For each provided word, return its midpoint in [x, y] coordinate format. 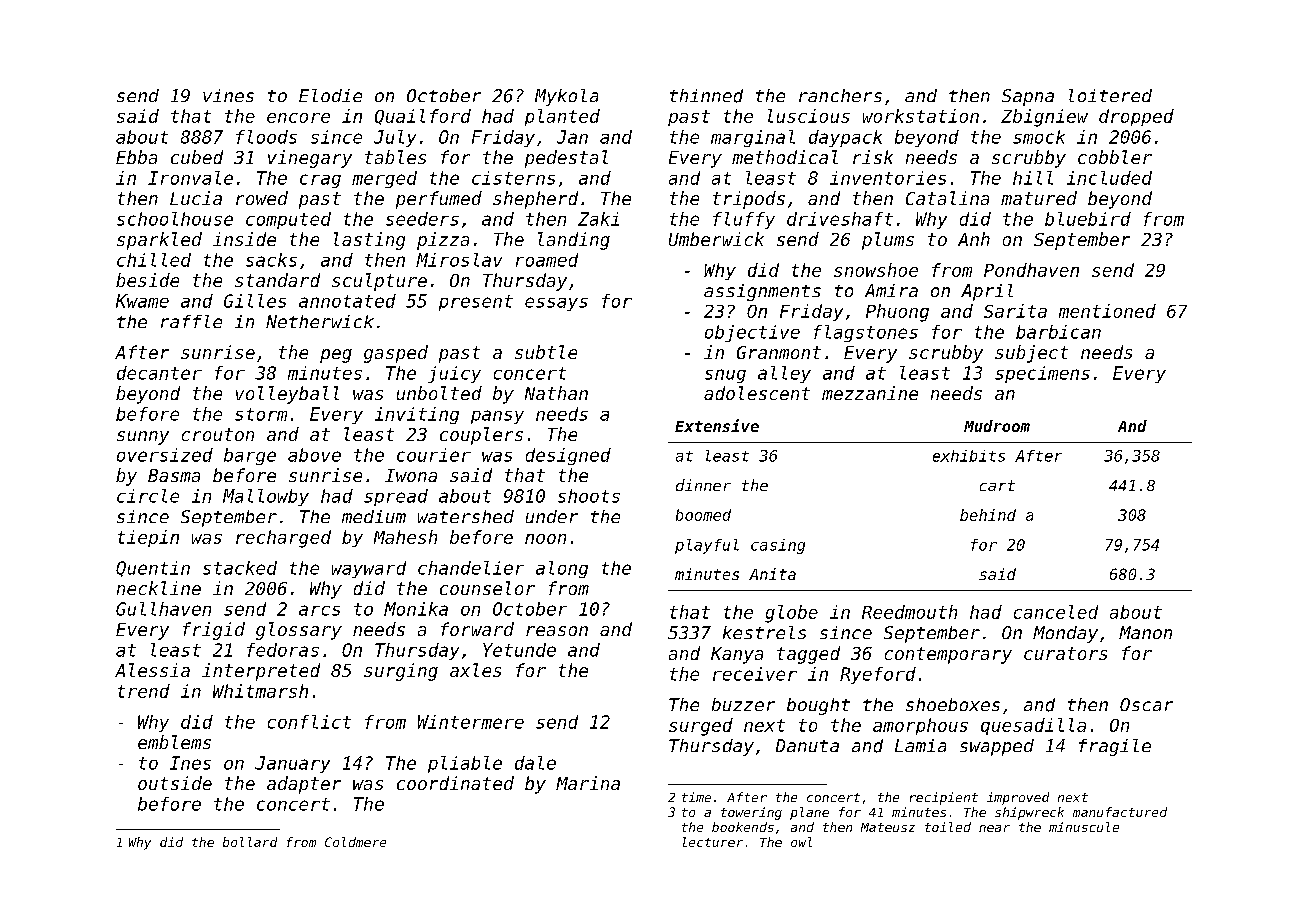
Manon [1145, 632]
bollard [250, 842]
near [994, 828]
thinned [706, 96]
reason [557, 631]
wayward [369, 569]
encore [298, 118]
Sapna [1028, 97]
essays [556, 304]
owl [801, 842]
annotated [347, 301]
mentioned [1107, 311]
